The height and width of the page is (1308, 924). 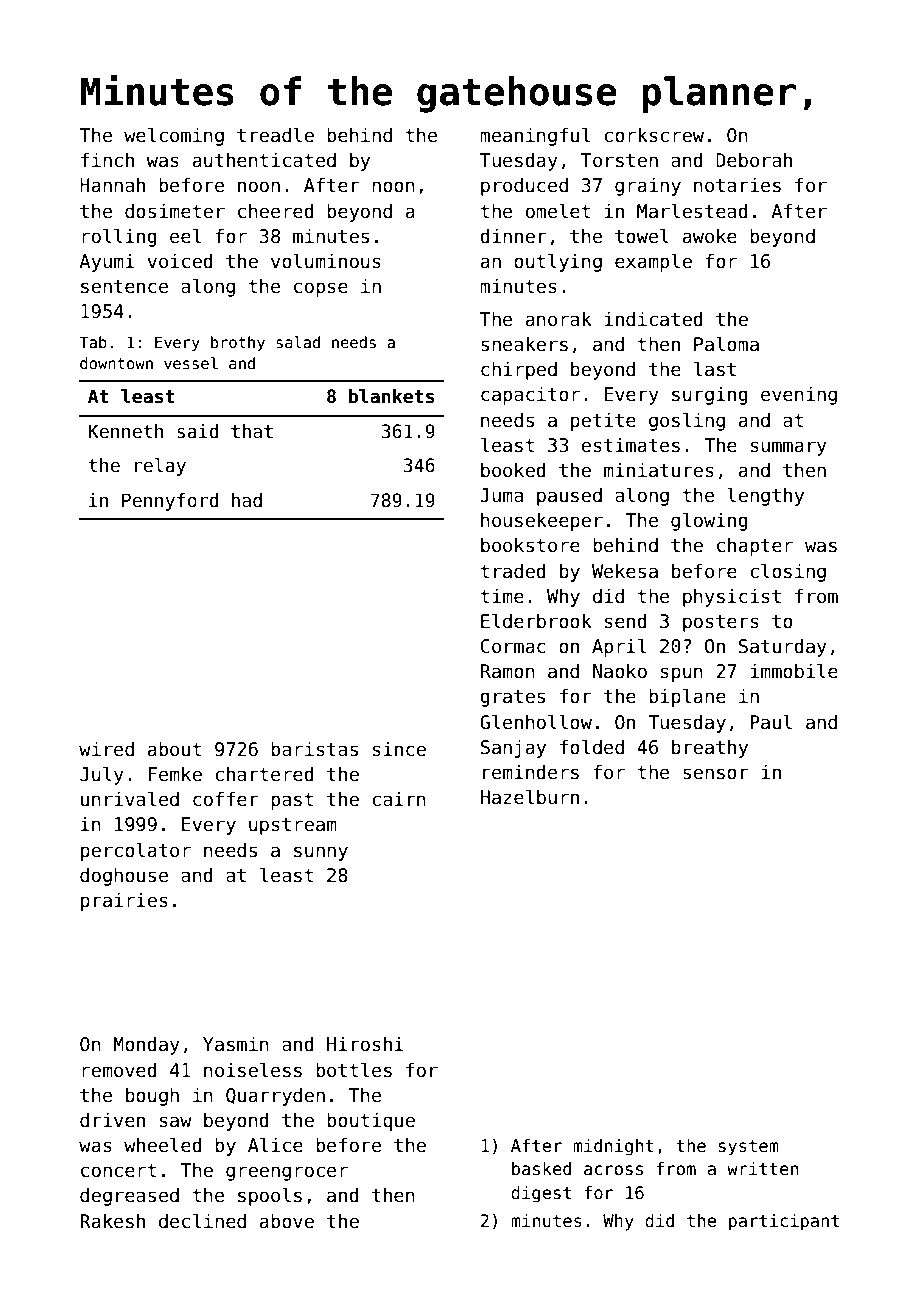 What do you see at coordinates (175, 211) in the page?
I see `dosimeter` at bounding box center [175, 211].
